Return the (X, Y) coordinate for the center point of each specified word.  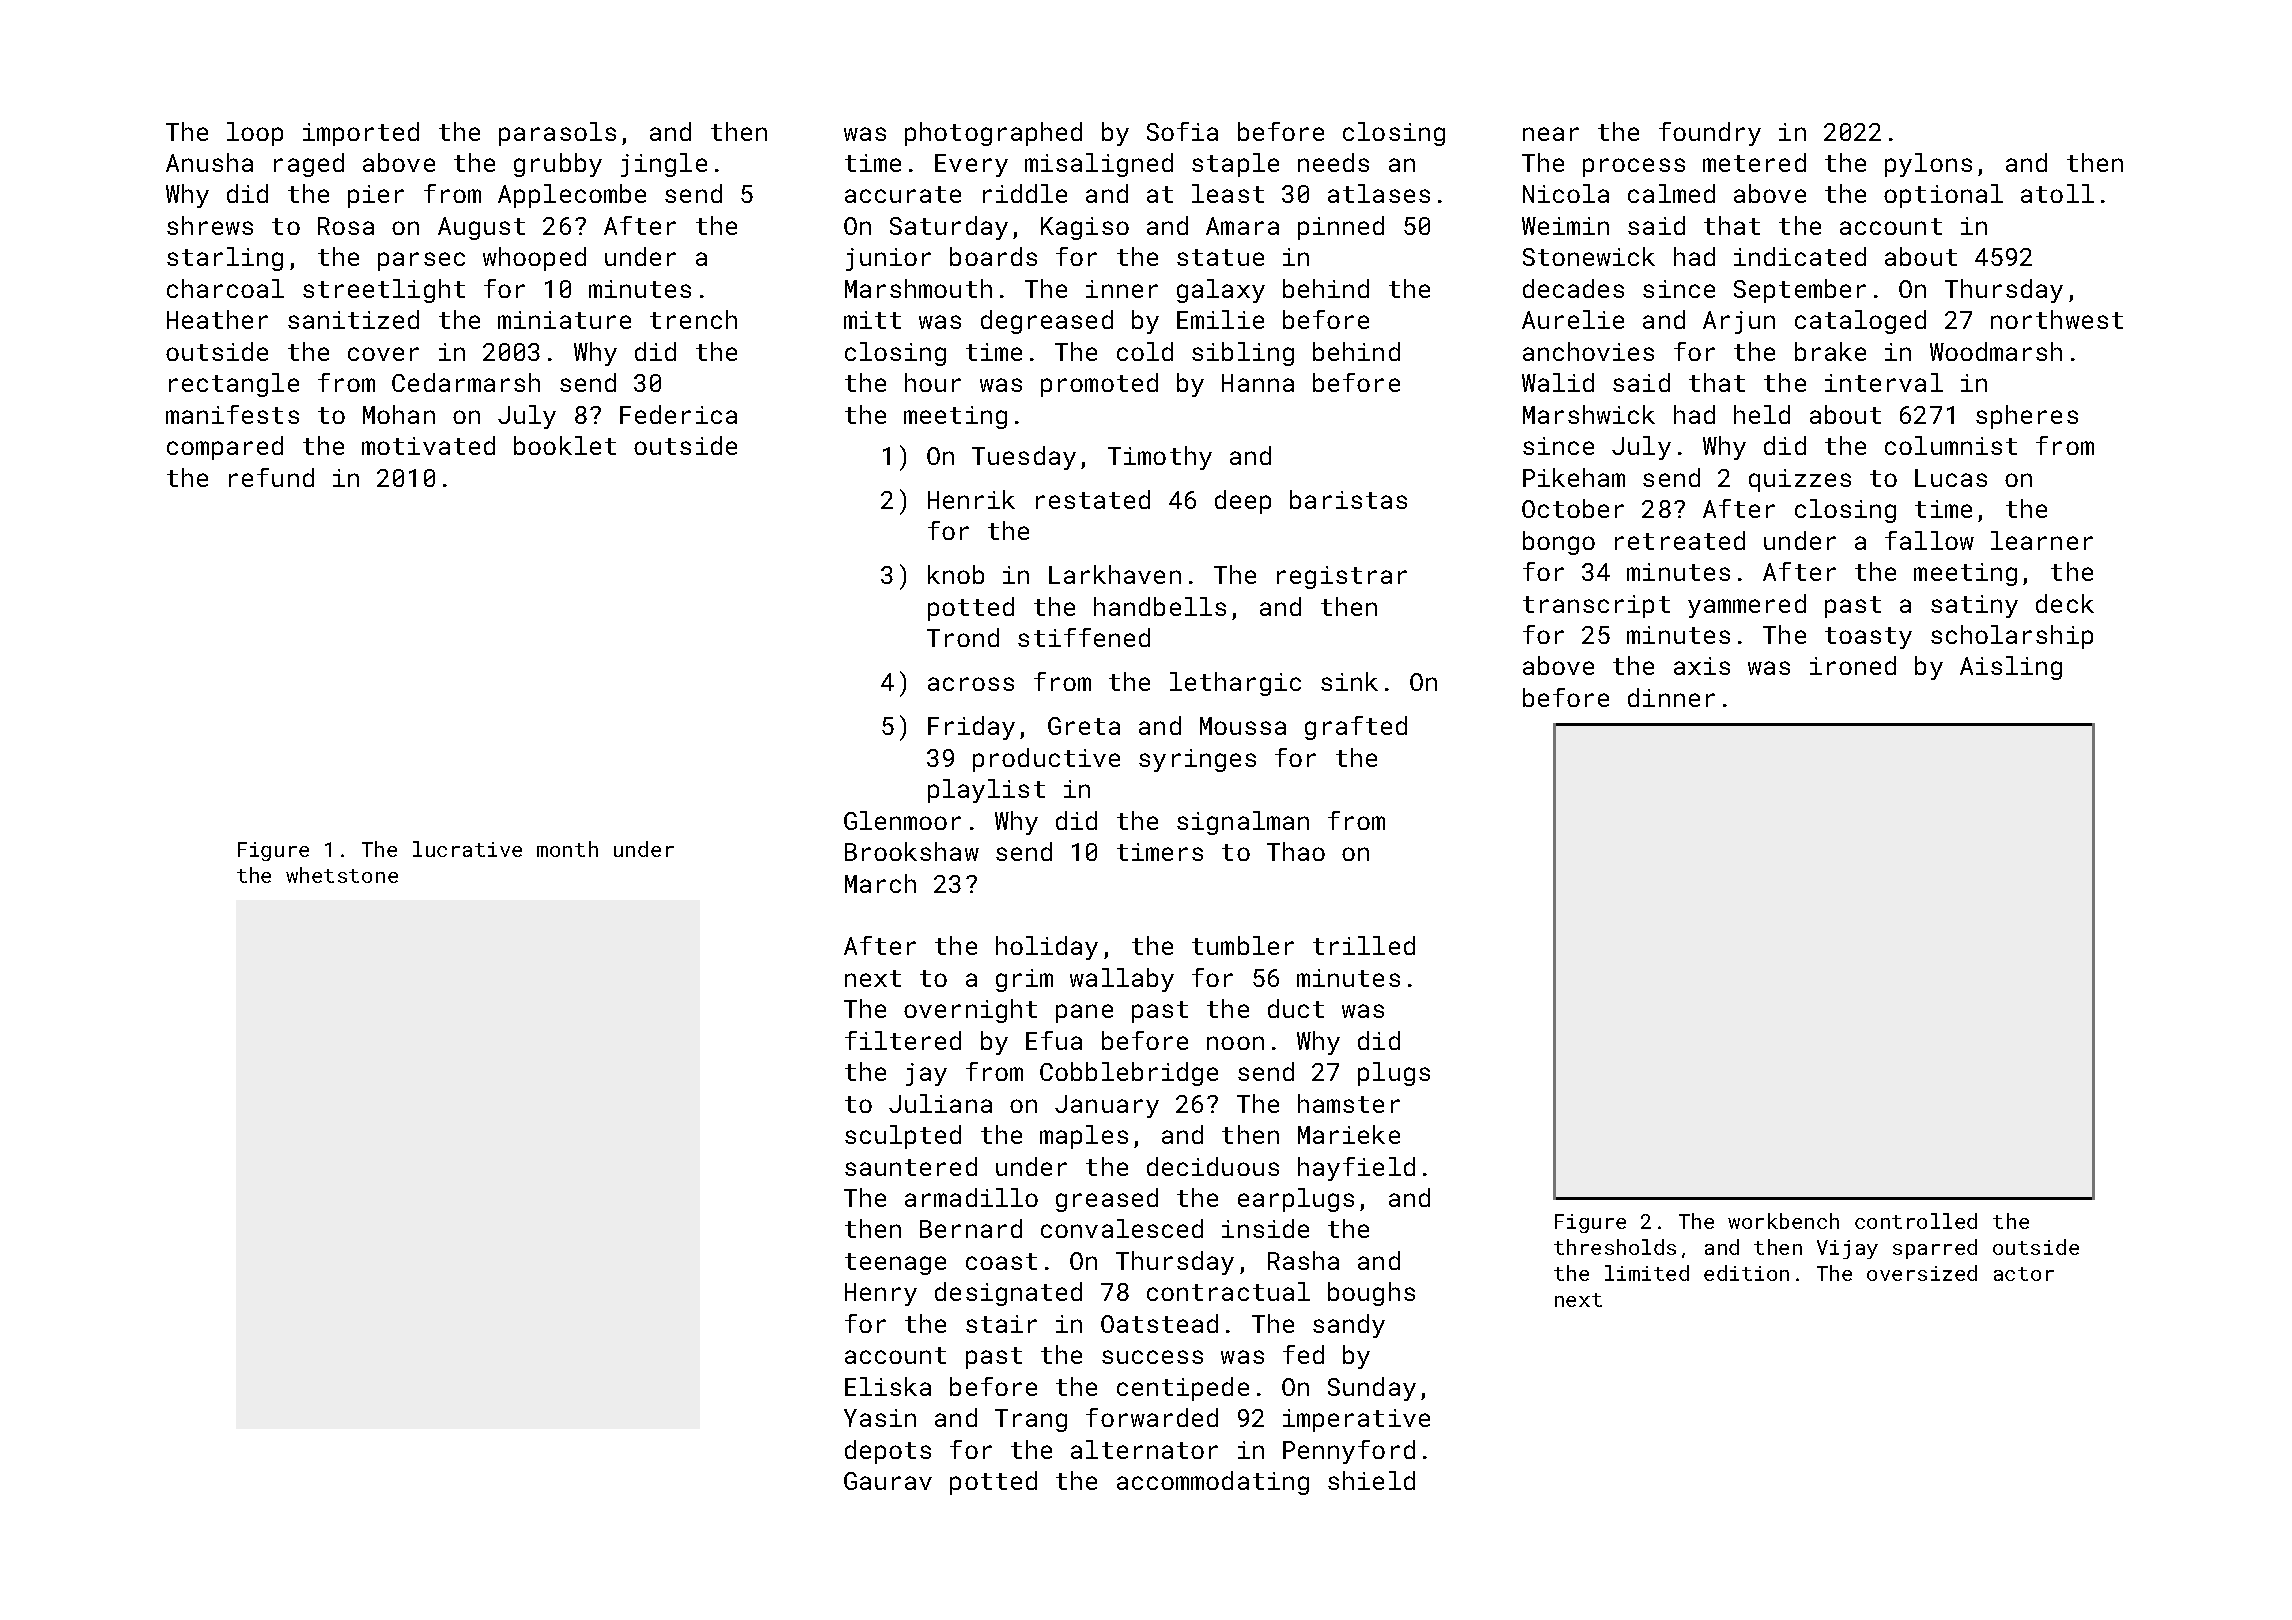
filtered (903, 1040)
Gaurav (888, 1481)
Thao (1296, 851)
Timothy (1160, 458)
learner (2042, 540)
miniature (564, 320)
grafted (1356, 728)
